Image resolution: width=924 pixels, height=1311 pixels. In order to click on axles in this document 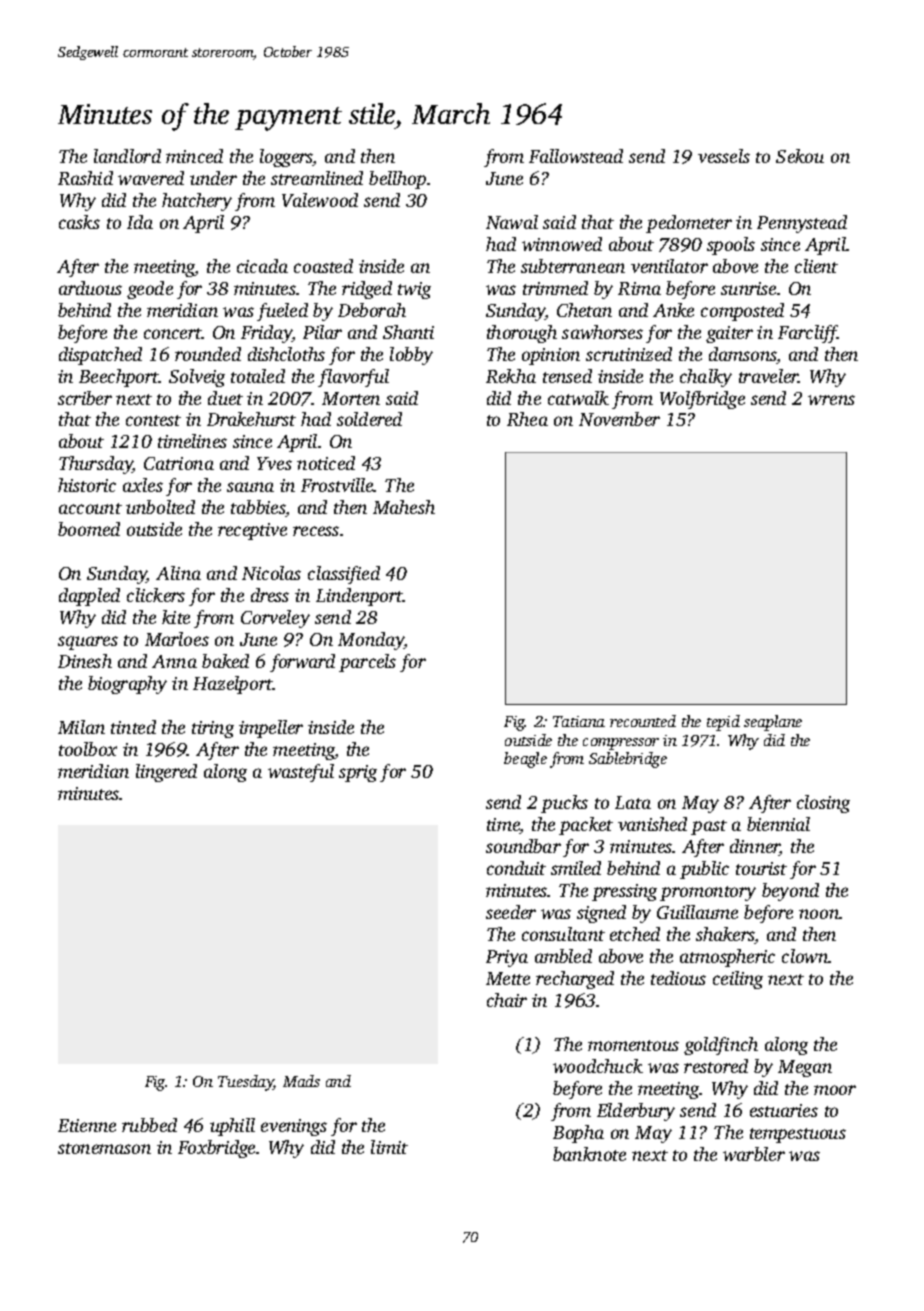, I will do `click(143, 485)`.
